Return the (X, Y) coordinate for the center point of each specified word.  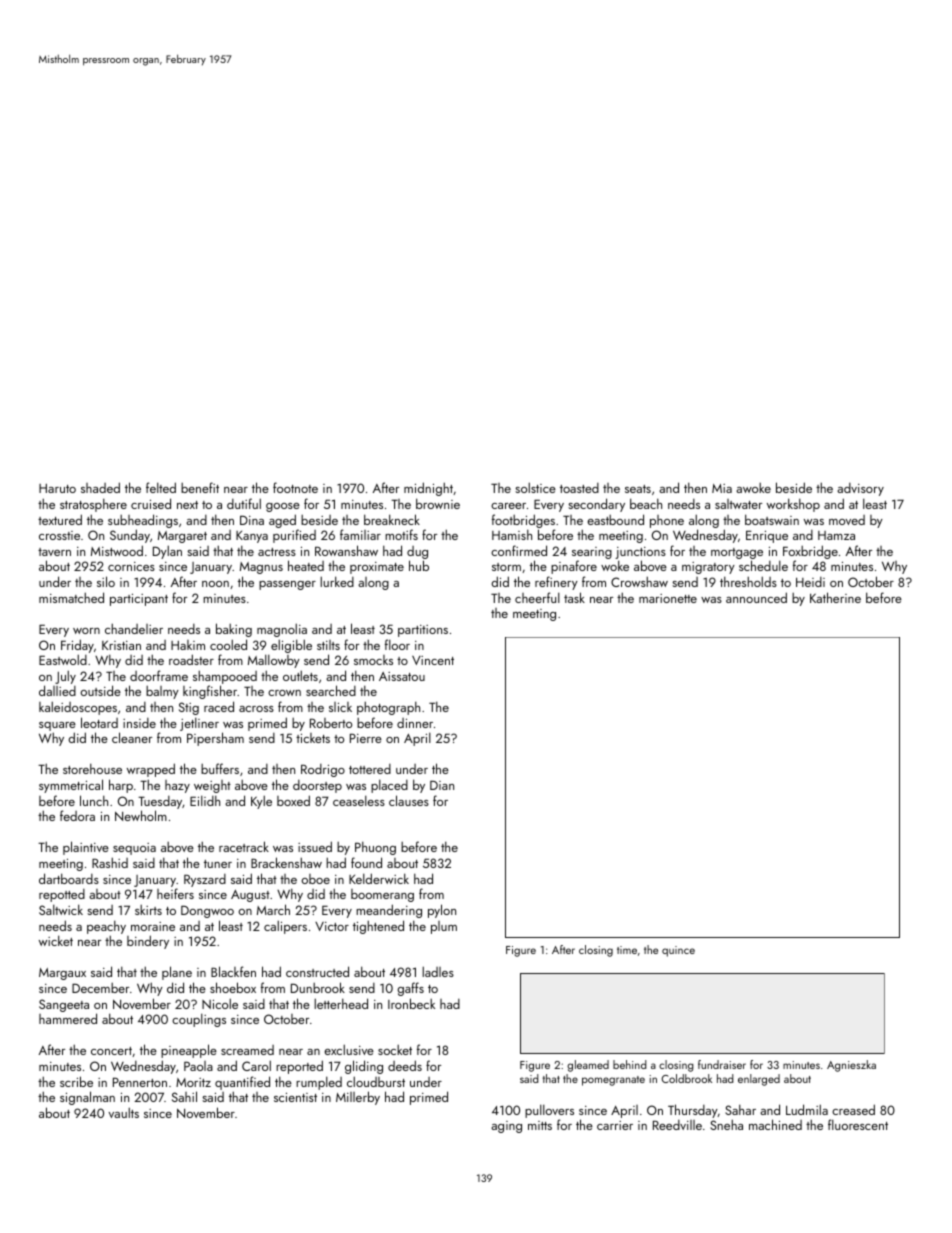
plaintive (86, 848)
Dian (442, 785)
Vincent (433, 660)
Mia (722, 488)
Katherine (835, 597)
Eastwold (63, 659)
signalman (87, 1098)
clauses (409, 800)
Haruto (57, 488)
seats (638, 489)
